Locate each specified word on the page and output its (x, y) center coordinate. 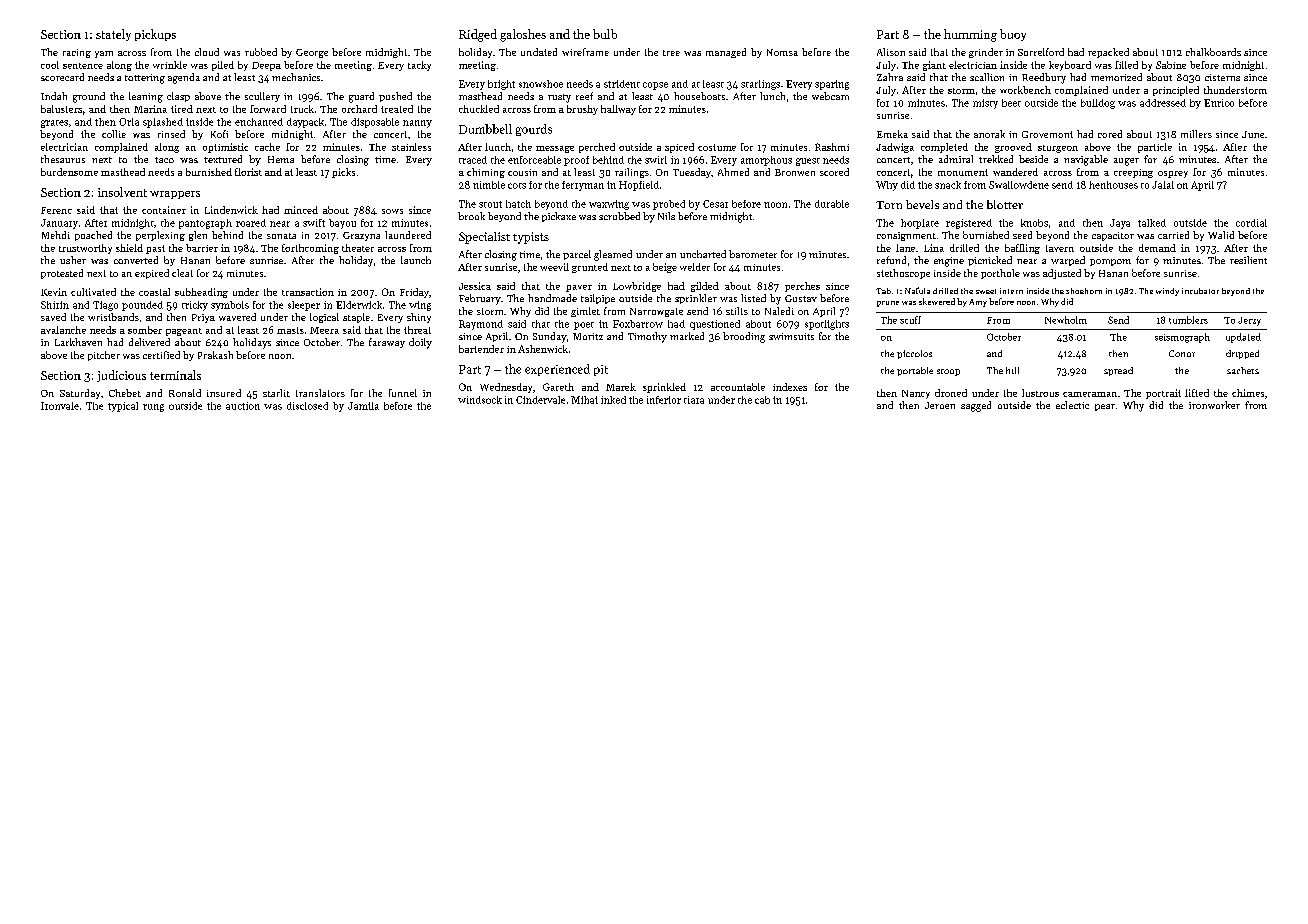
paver (579, 288)
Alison (891, 52)
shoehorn (1084, 291)
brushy (582, 110)
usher (73, 260)
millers (1196, 134)
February (480, 299)
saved (53, 317)
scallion (987, 77)
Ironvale (60, 406)
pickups (155, 35)
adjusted (1062, 274)
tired (182, 109)
